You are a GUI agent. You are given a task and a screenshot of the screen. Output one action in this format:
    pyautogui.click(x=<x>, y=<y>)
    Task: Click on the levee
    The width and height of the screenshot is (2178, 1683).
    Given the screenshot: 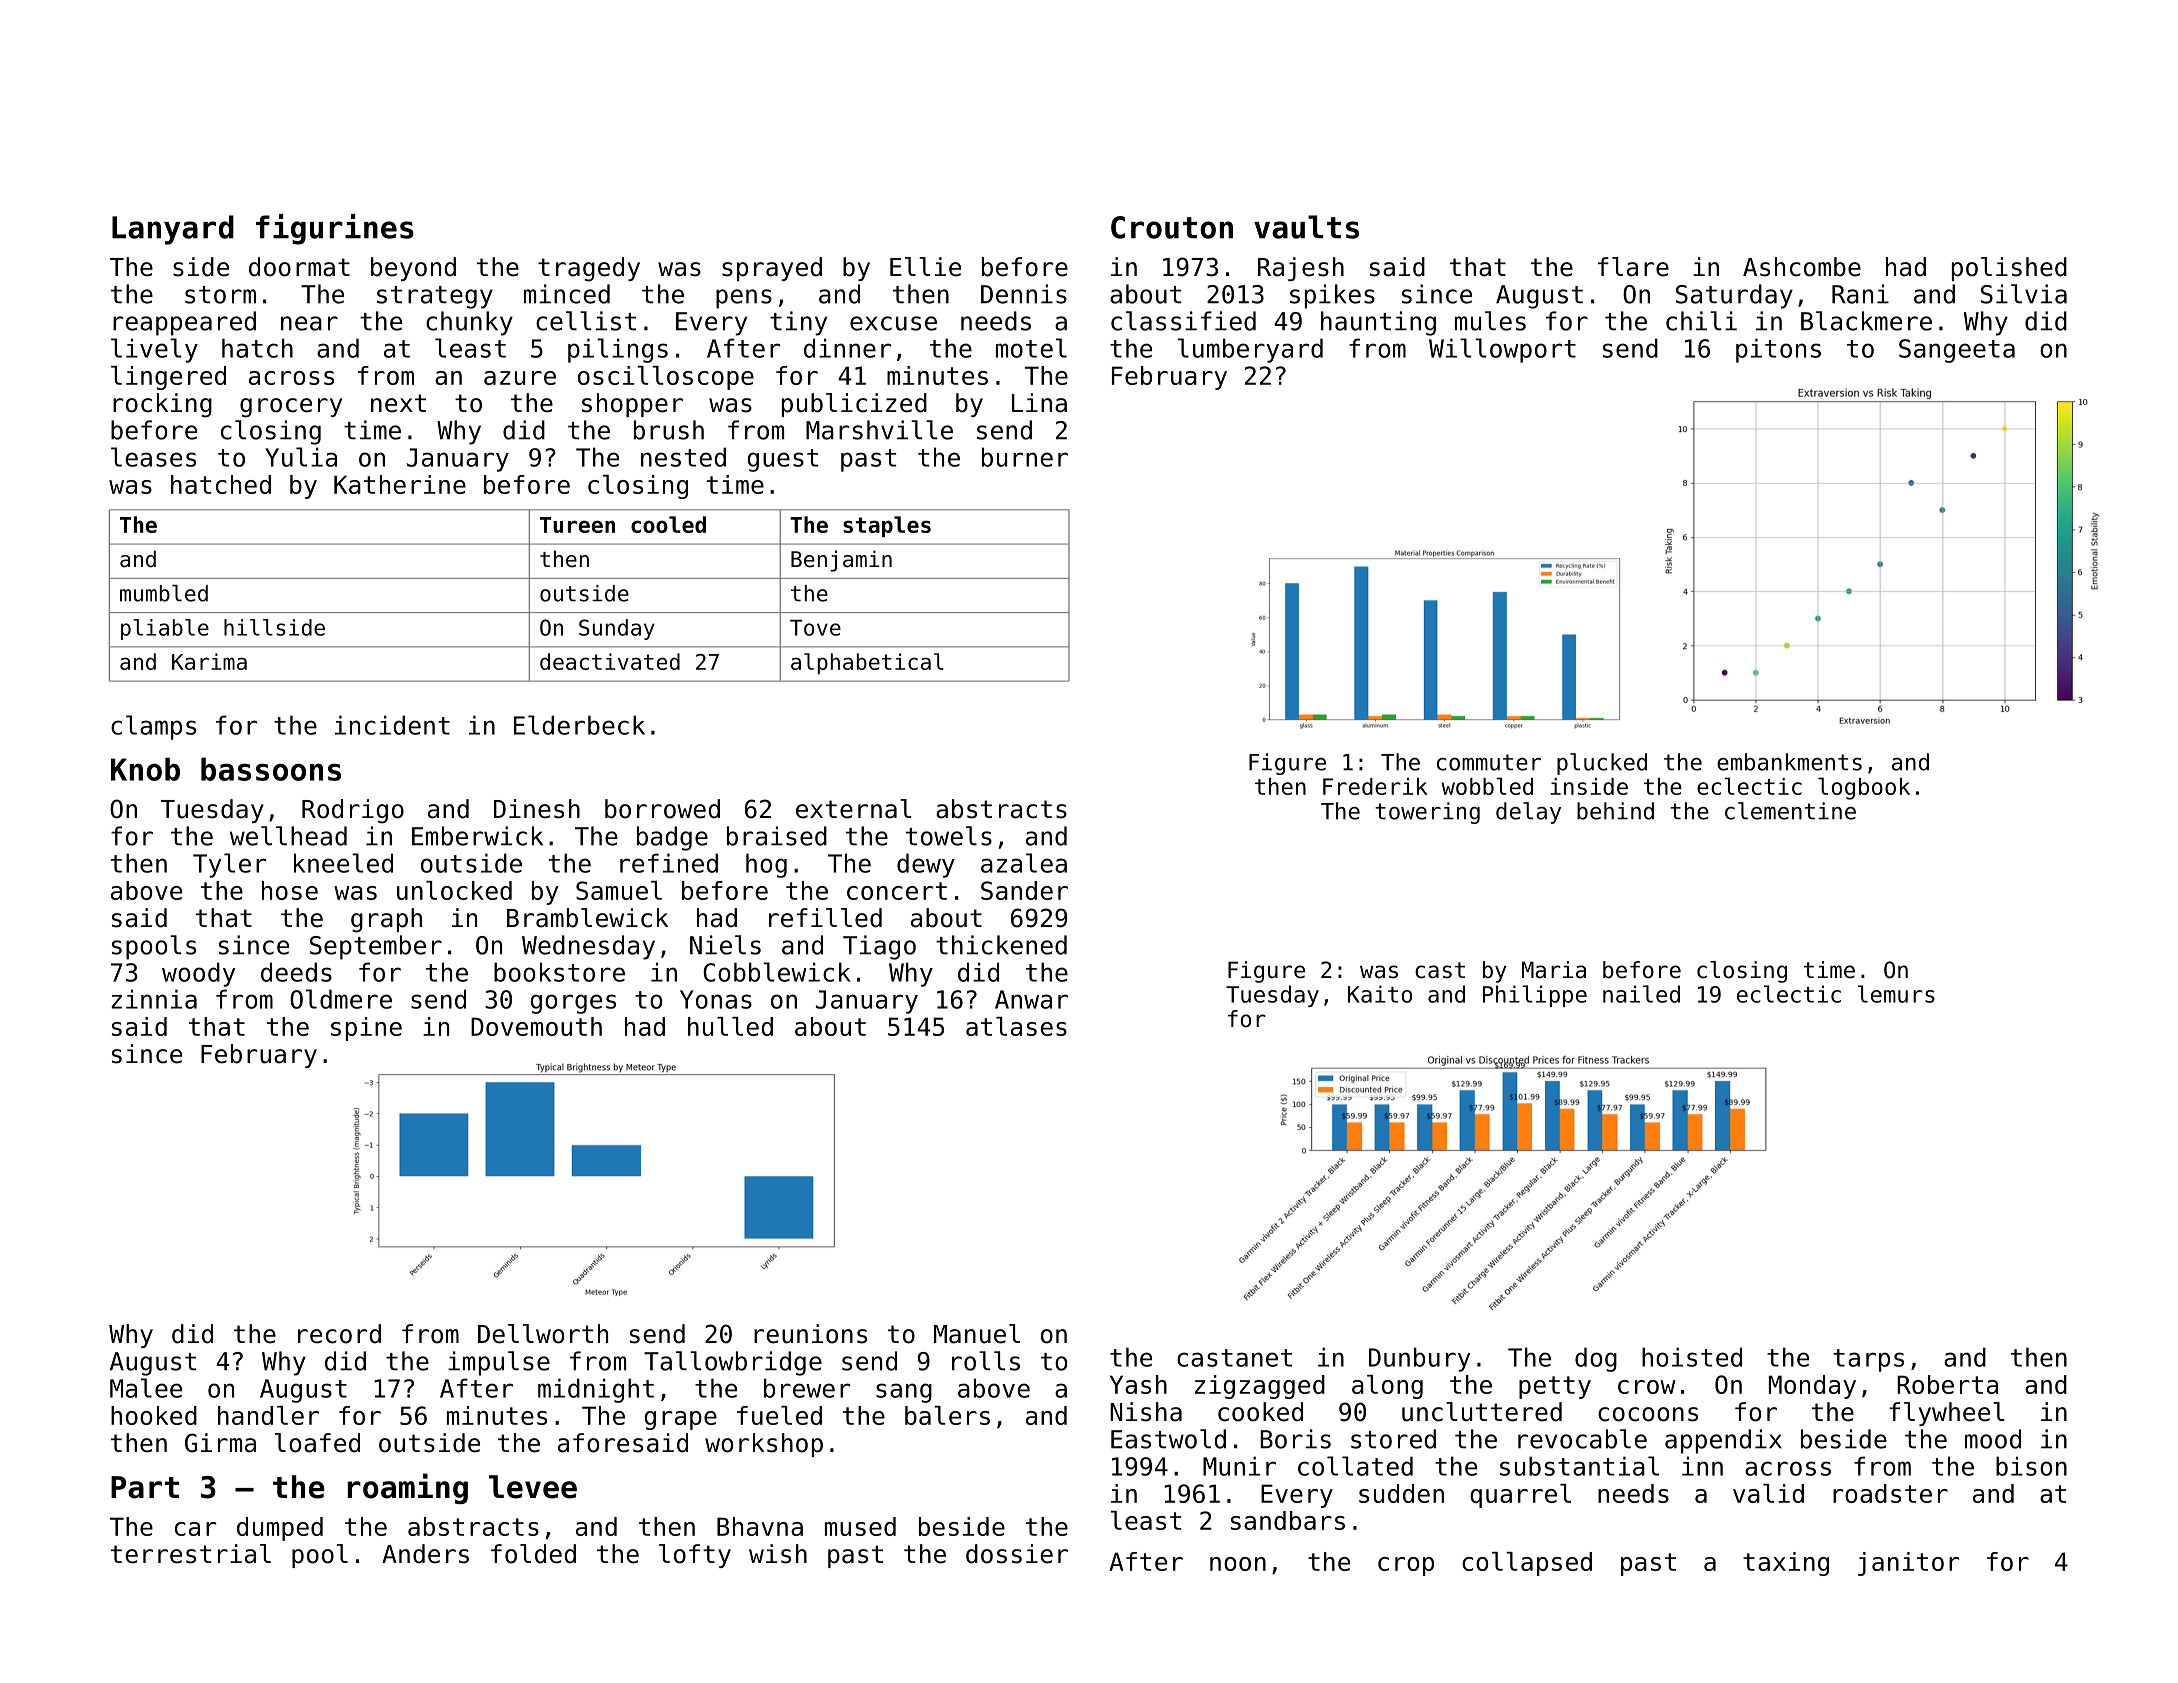 What is the action you would take?
    pyautogui.click(x=533, y=1487)
